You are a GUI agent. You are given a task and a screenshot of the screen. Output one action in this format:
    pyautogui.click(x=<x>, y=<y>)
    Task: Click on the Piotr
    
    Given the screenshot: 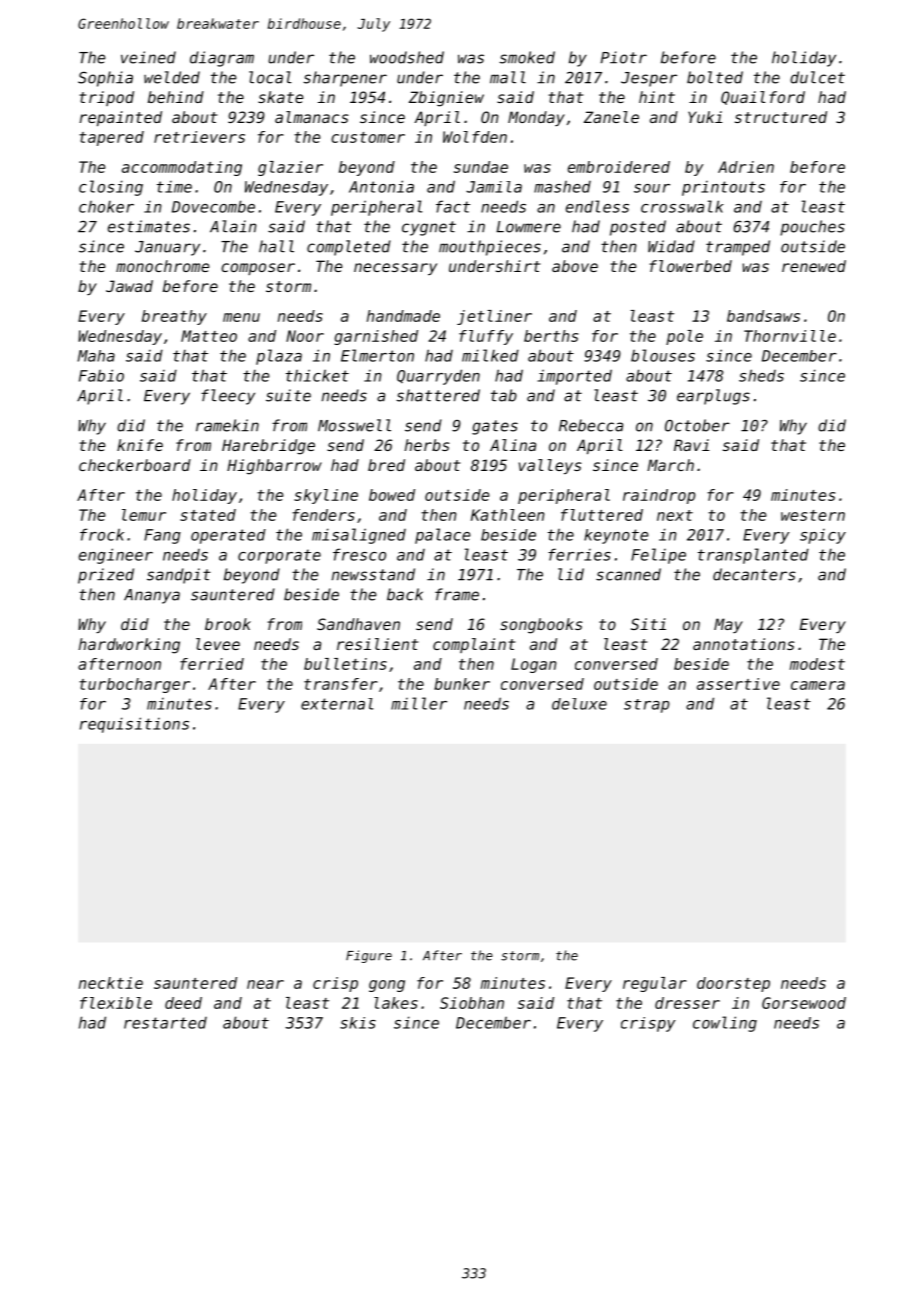 What is the action you would take?
    pyautogui.click(x=624, y=57)
